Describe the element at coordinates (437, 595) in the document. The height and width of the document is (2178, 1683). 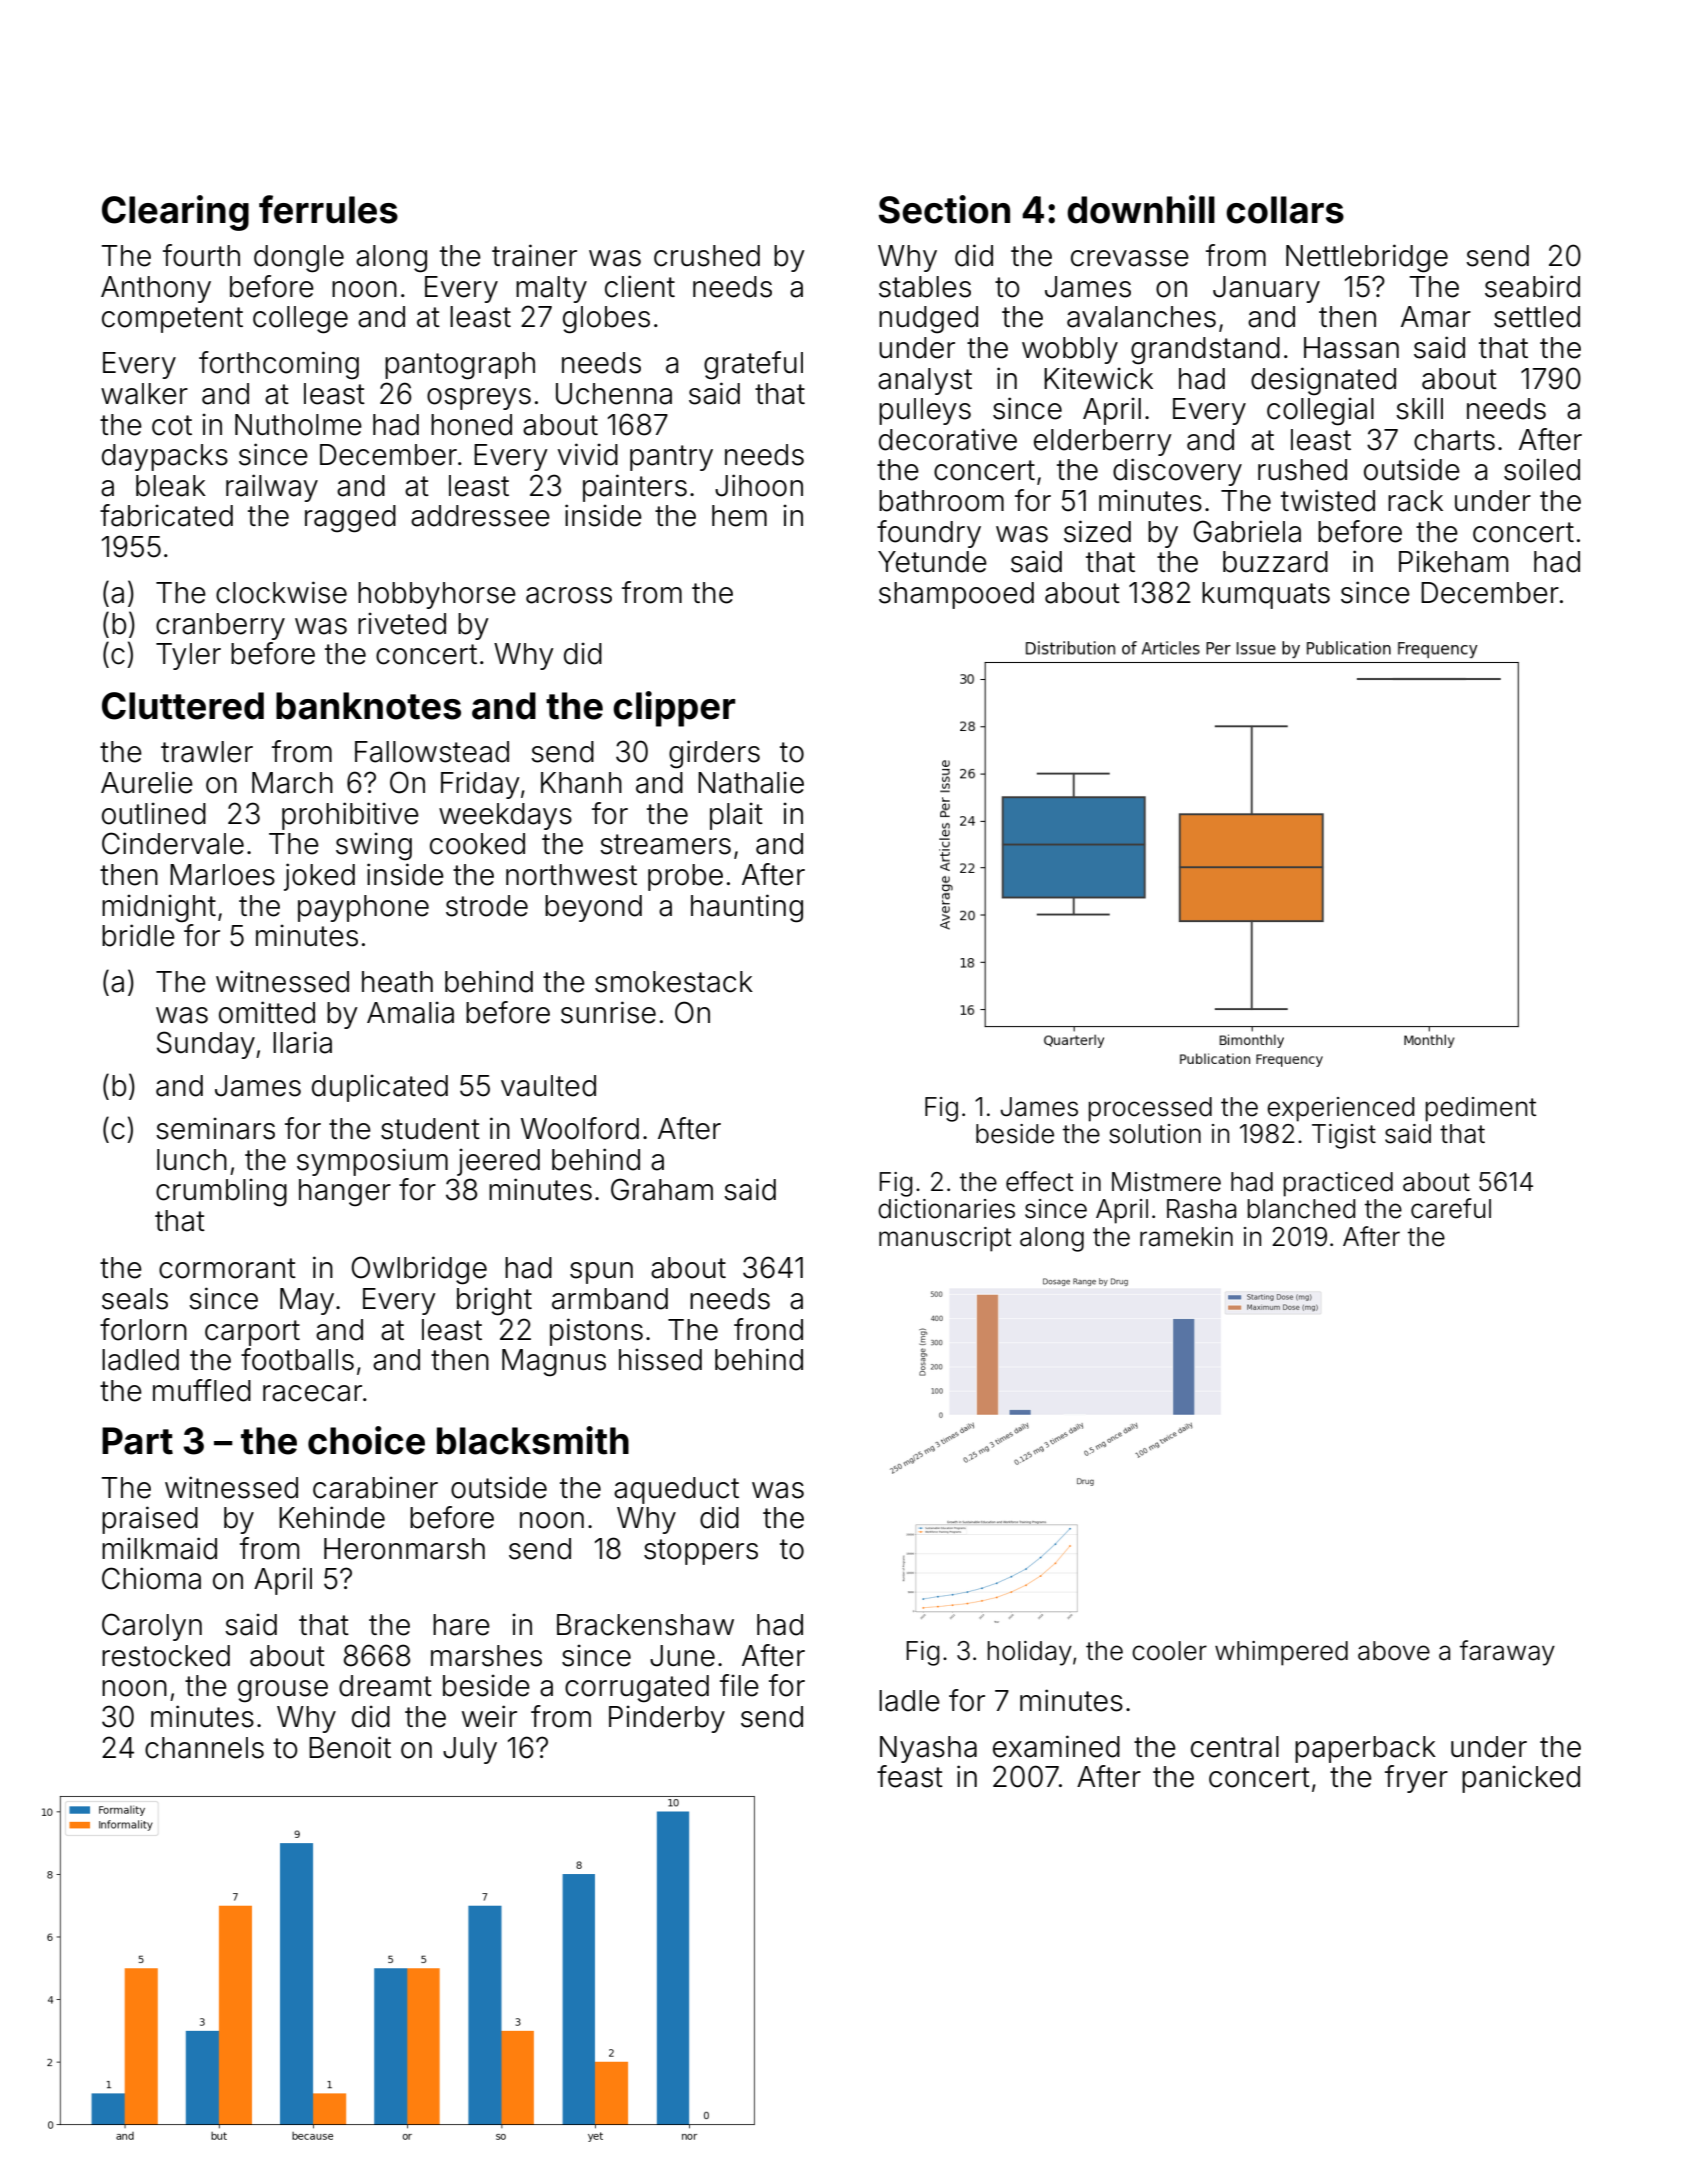
I see `hobbyhorse` at that location.
